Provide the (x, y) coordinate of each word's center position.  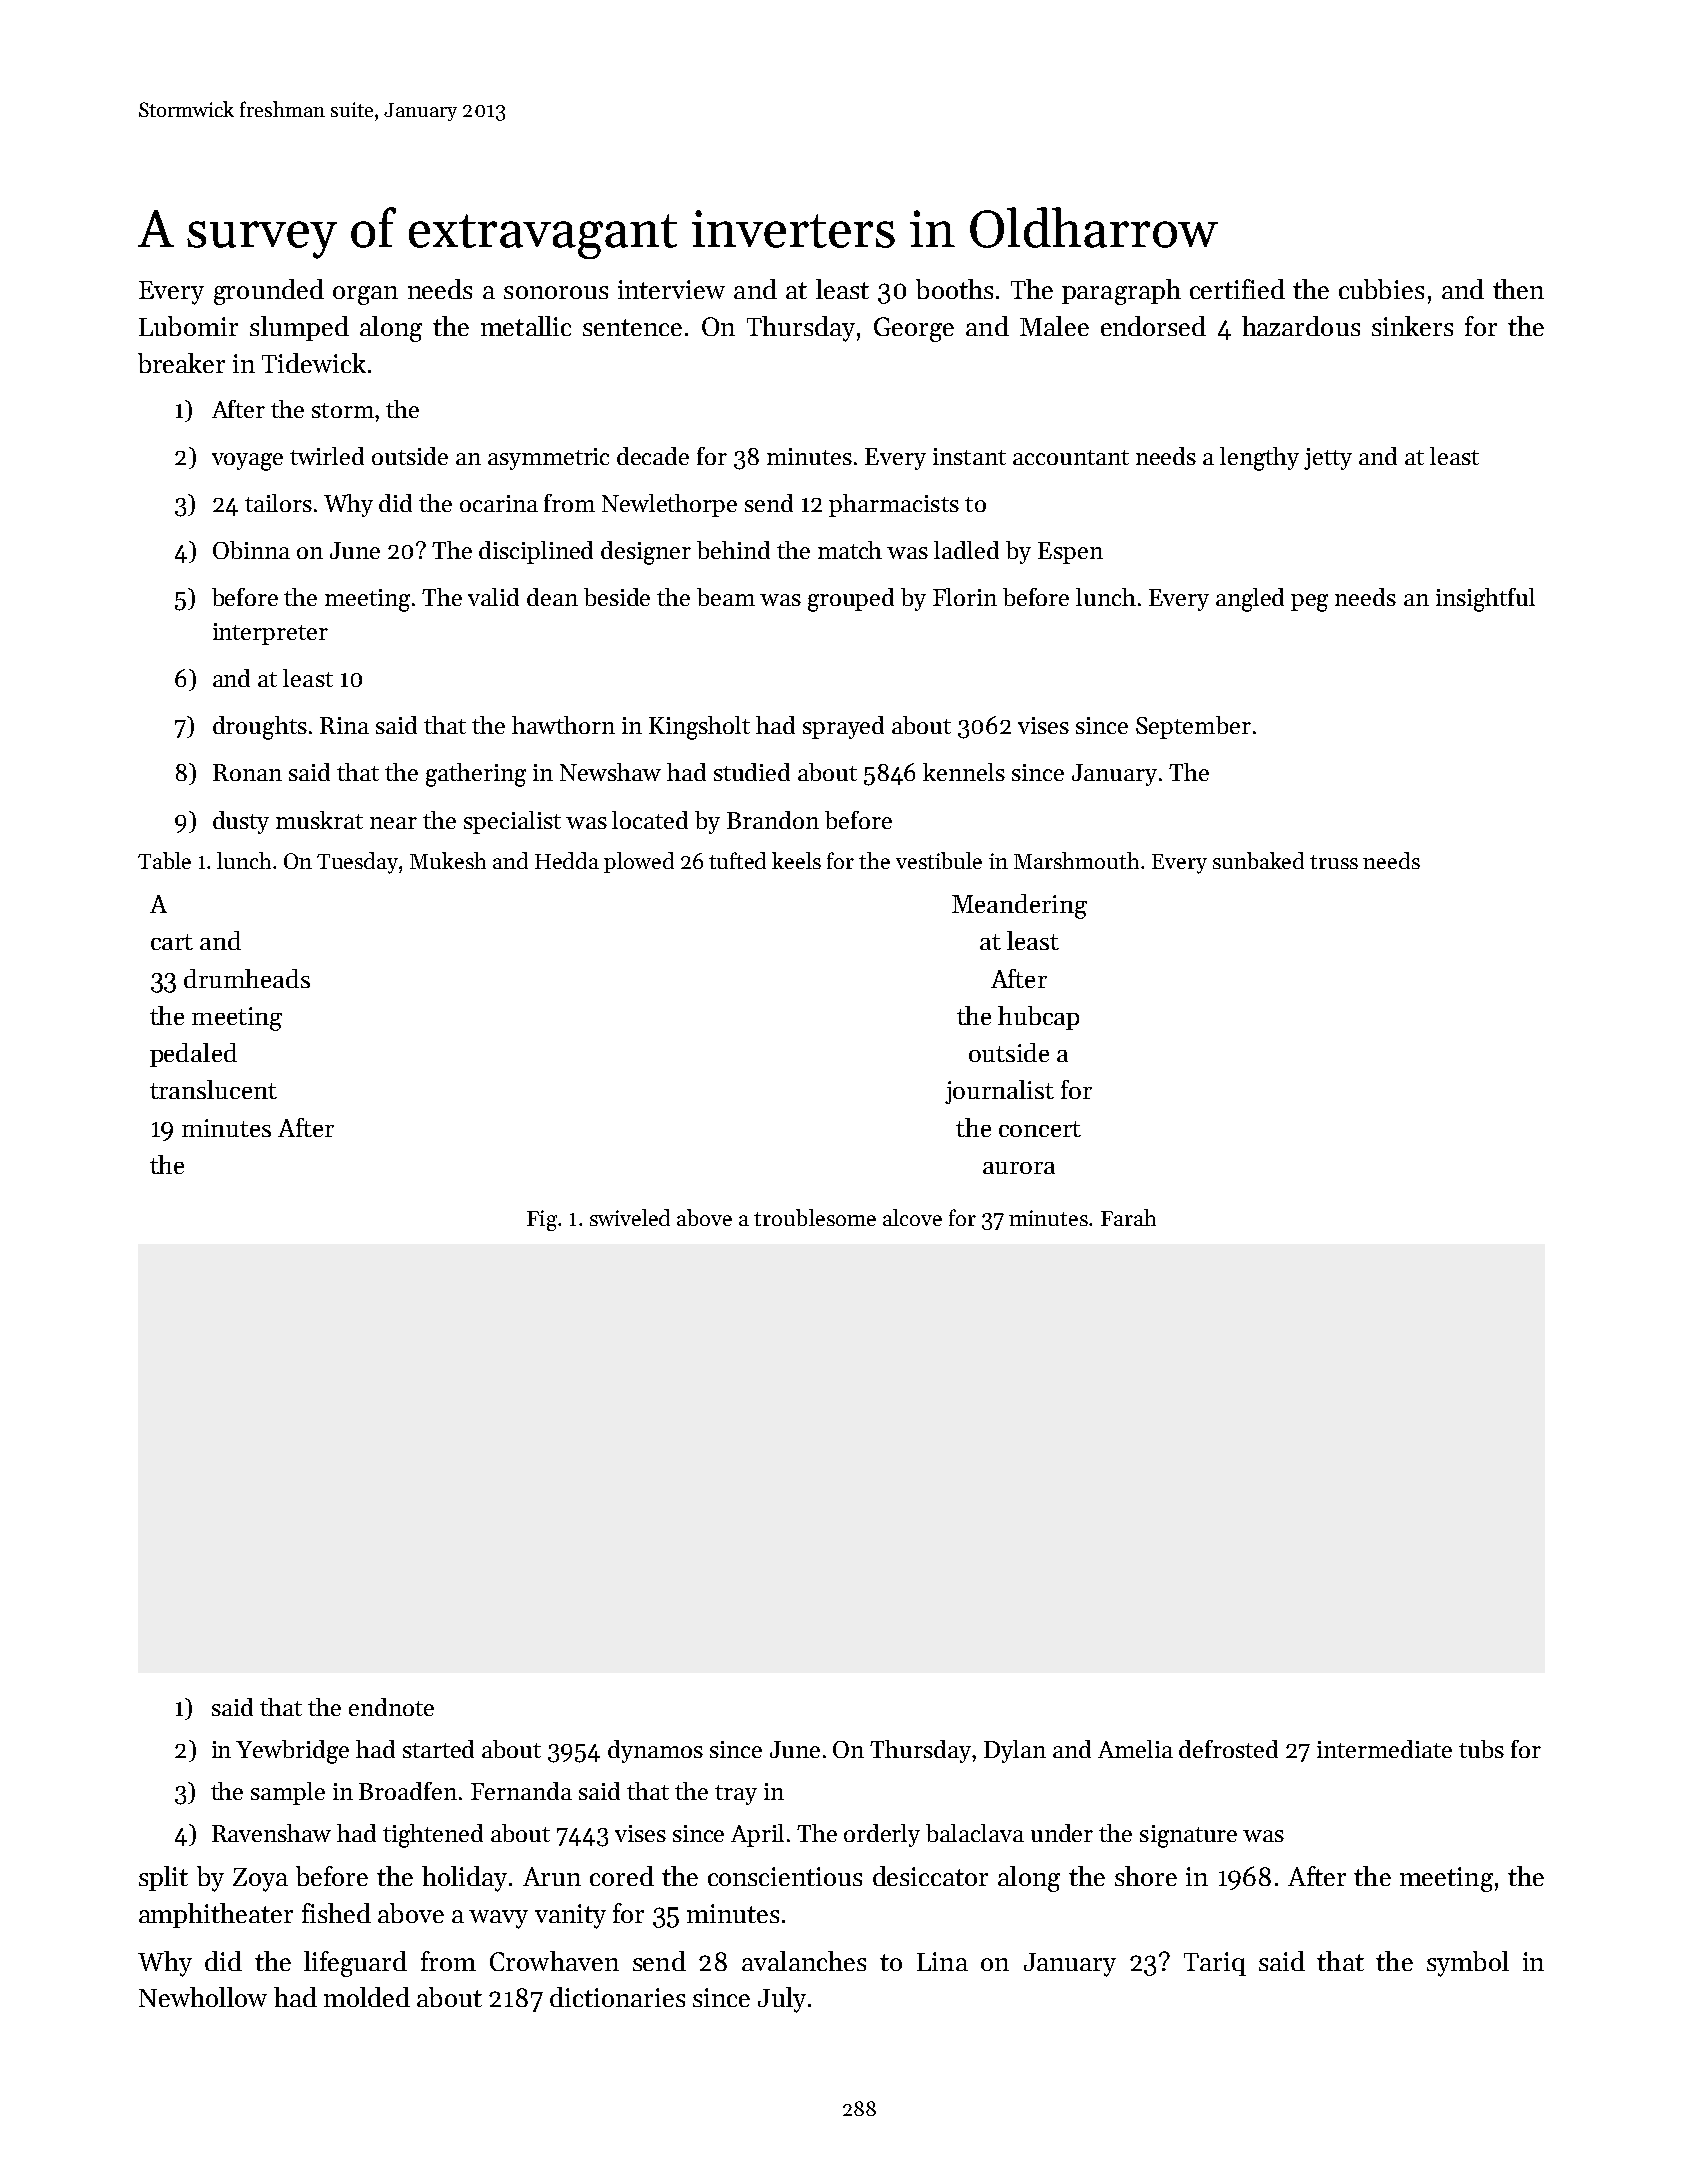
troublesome (815, 1217)
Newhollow (203, 1997)
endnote (391, 1707)
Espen (1070, 553)
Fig (542, 1220)
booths (954, 289)
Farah (1128, 1217)
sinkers (1412, 326)
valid (493, 597)
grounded (269, 292)
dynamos (655, 1751)
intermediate (1384, 1749)
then (1518, 289)
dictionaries (617, 1997)
